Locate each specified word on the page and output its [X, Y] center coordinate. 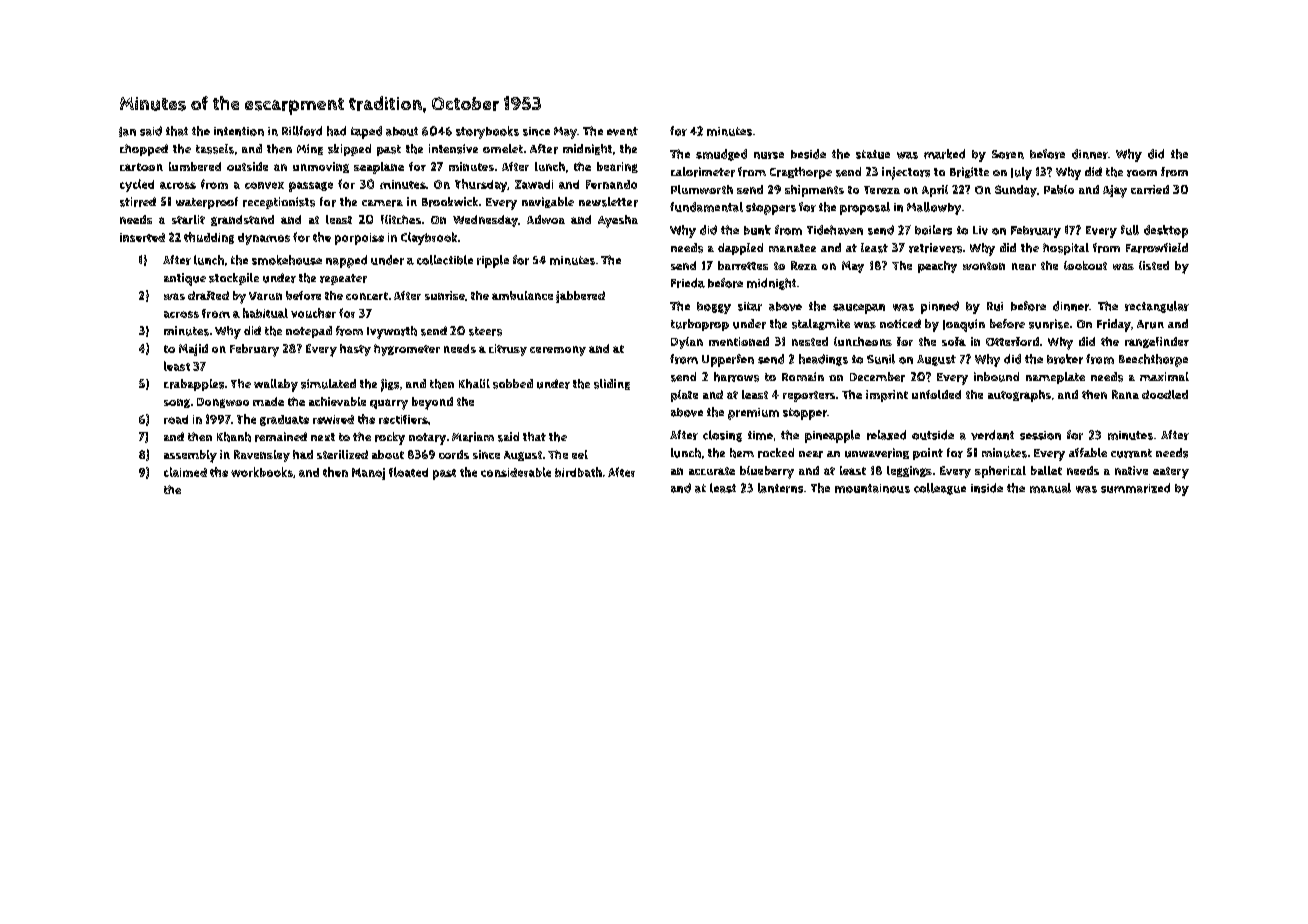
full [1130, 230]
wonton [984, 266]
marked [944, 154]
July [1021, 173]
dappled [740, 249]
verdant [992, 435]
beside [808, 154]
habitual [265, 313]
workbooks [262, 472]
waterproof [207, 203]
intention [239, 131]
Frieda [688, 283]
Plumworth [702, 189]
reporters [809, 396]
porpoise [359, 239]
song [177, 403]
